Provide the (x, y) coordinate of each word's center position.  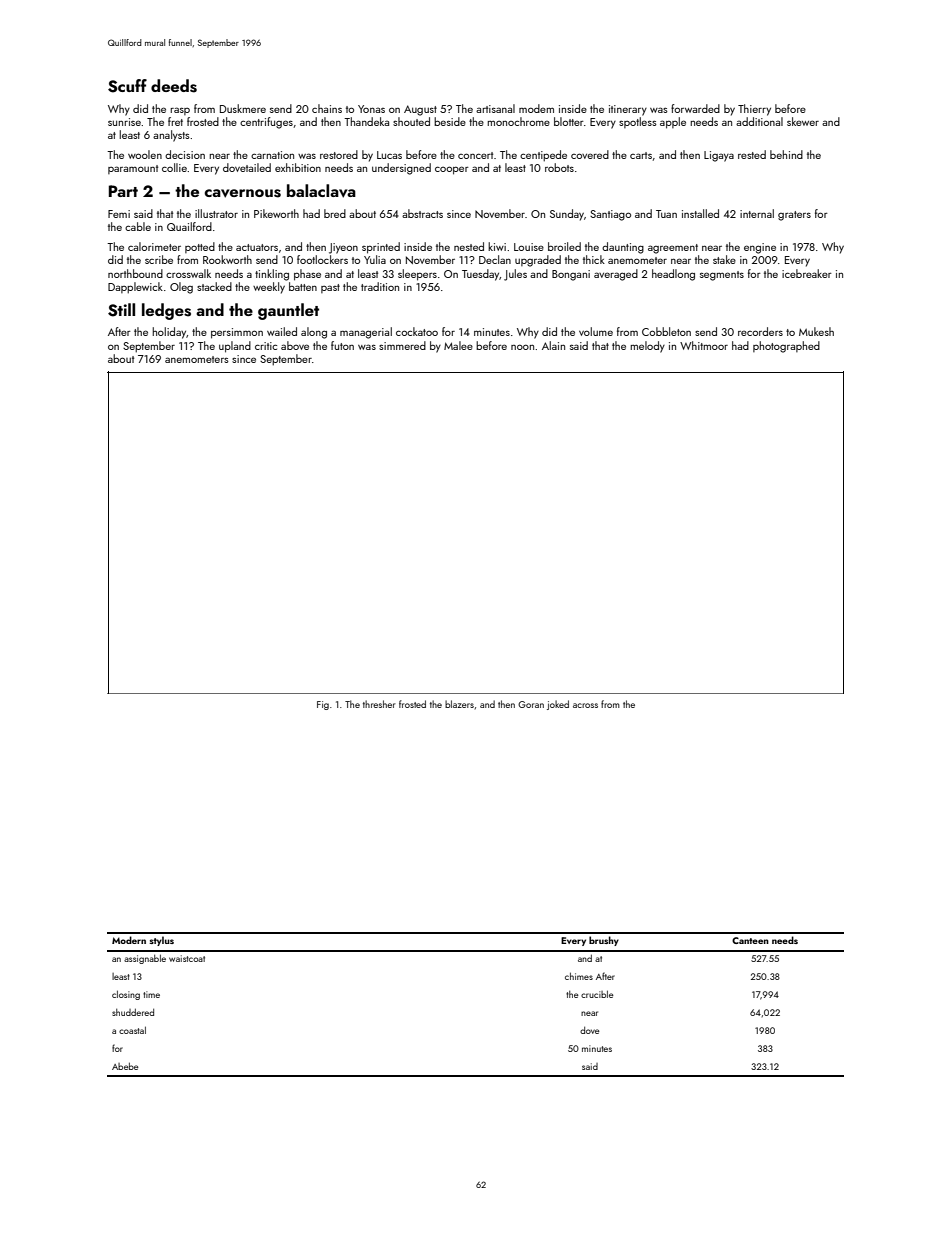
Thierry (754, 110)
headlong (673, 275)
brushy (604, 941)
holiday (169, 333)
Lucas (389, 155)
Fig (323, 705)
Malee (458, 345)
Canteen (750, 940)
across (585, 705)
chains (327, 108)
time (151, 994)
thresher (379, 704)
